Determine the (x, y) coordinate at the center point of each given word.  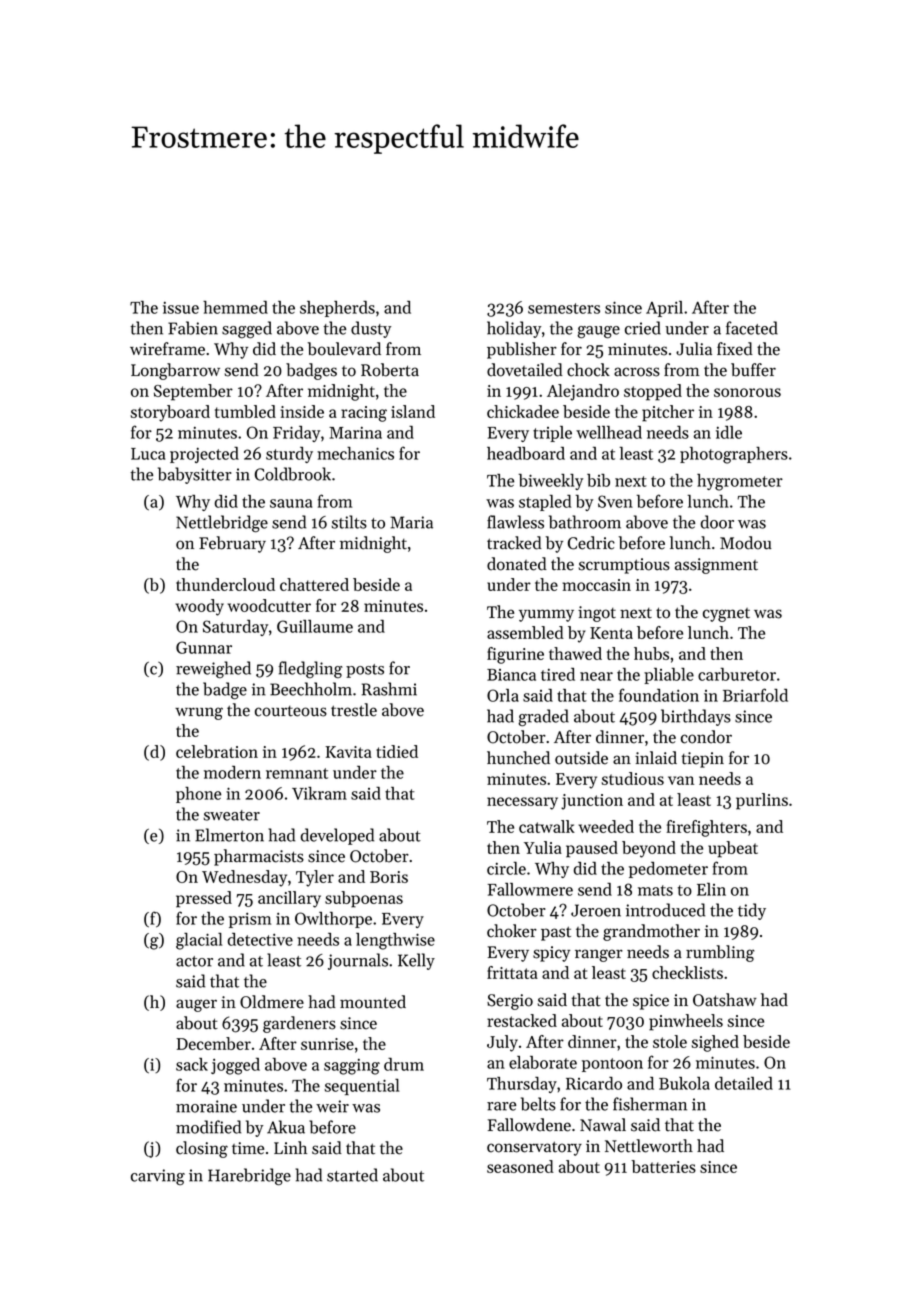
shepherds (337, 309)
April (664, 309)
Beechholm (311, 689)
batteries (663, 1166)
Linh (290, 1147)
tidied (397, 751)
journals (358, 961)
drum (404, 1064)
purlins (762, 801)
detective (260, 939)
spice (651, 1002)
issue (181, 308)
